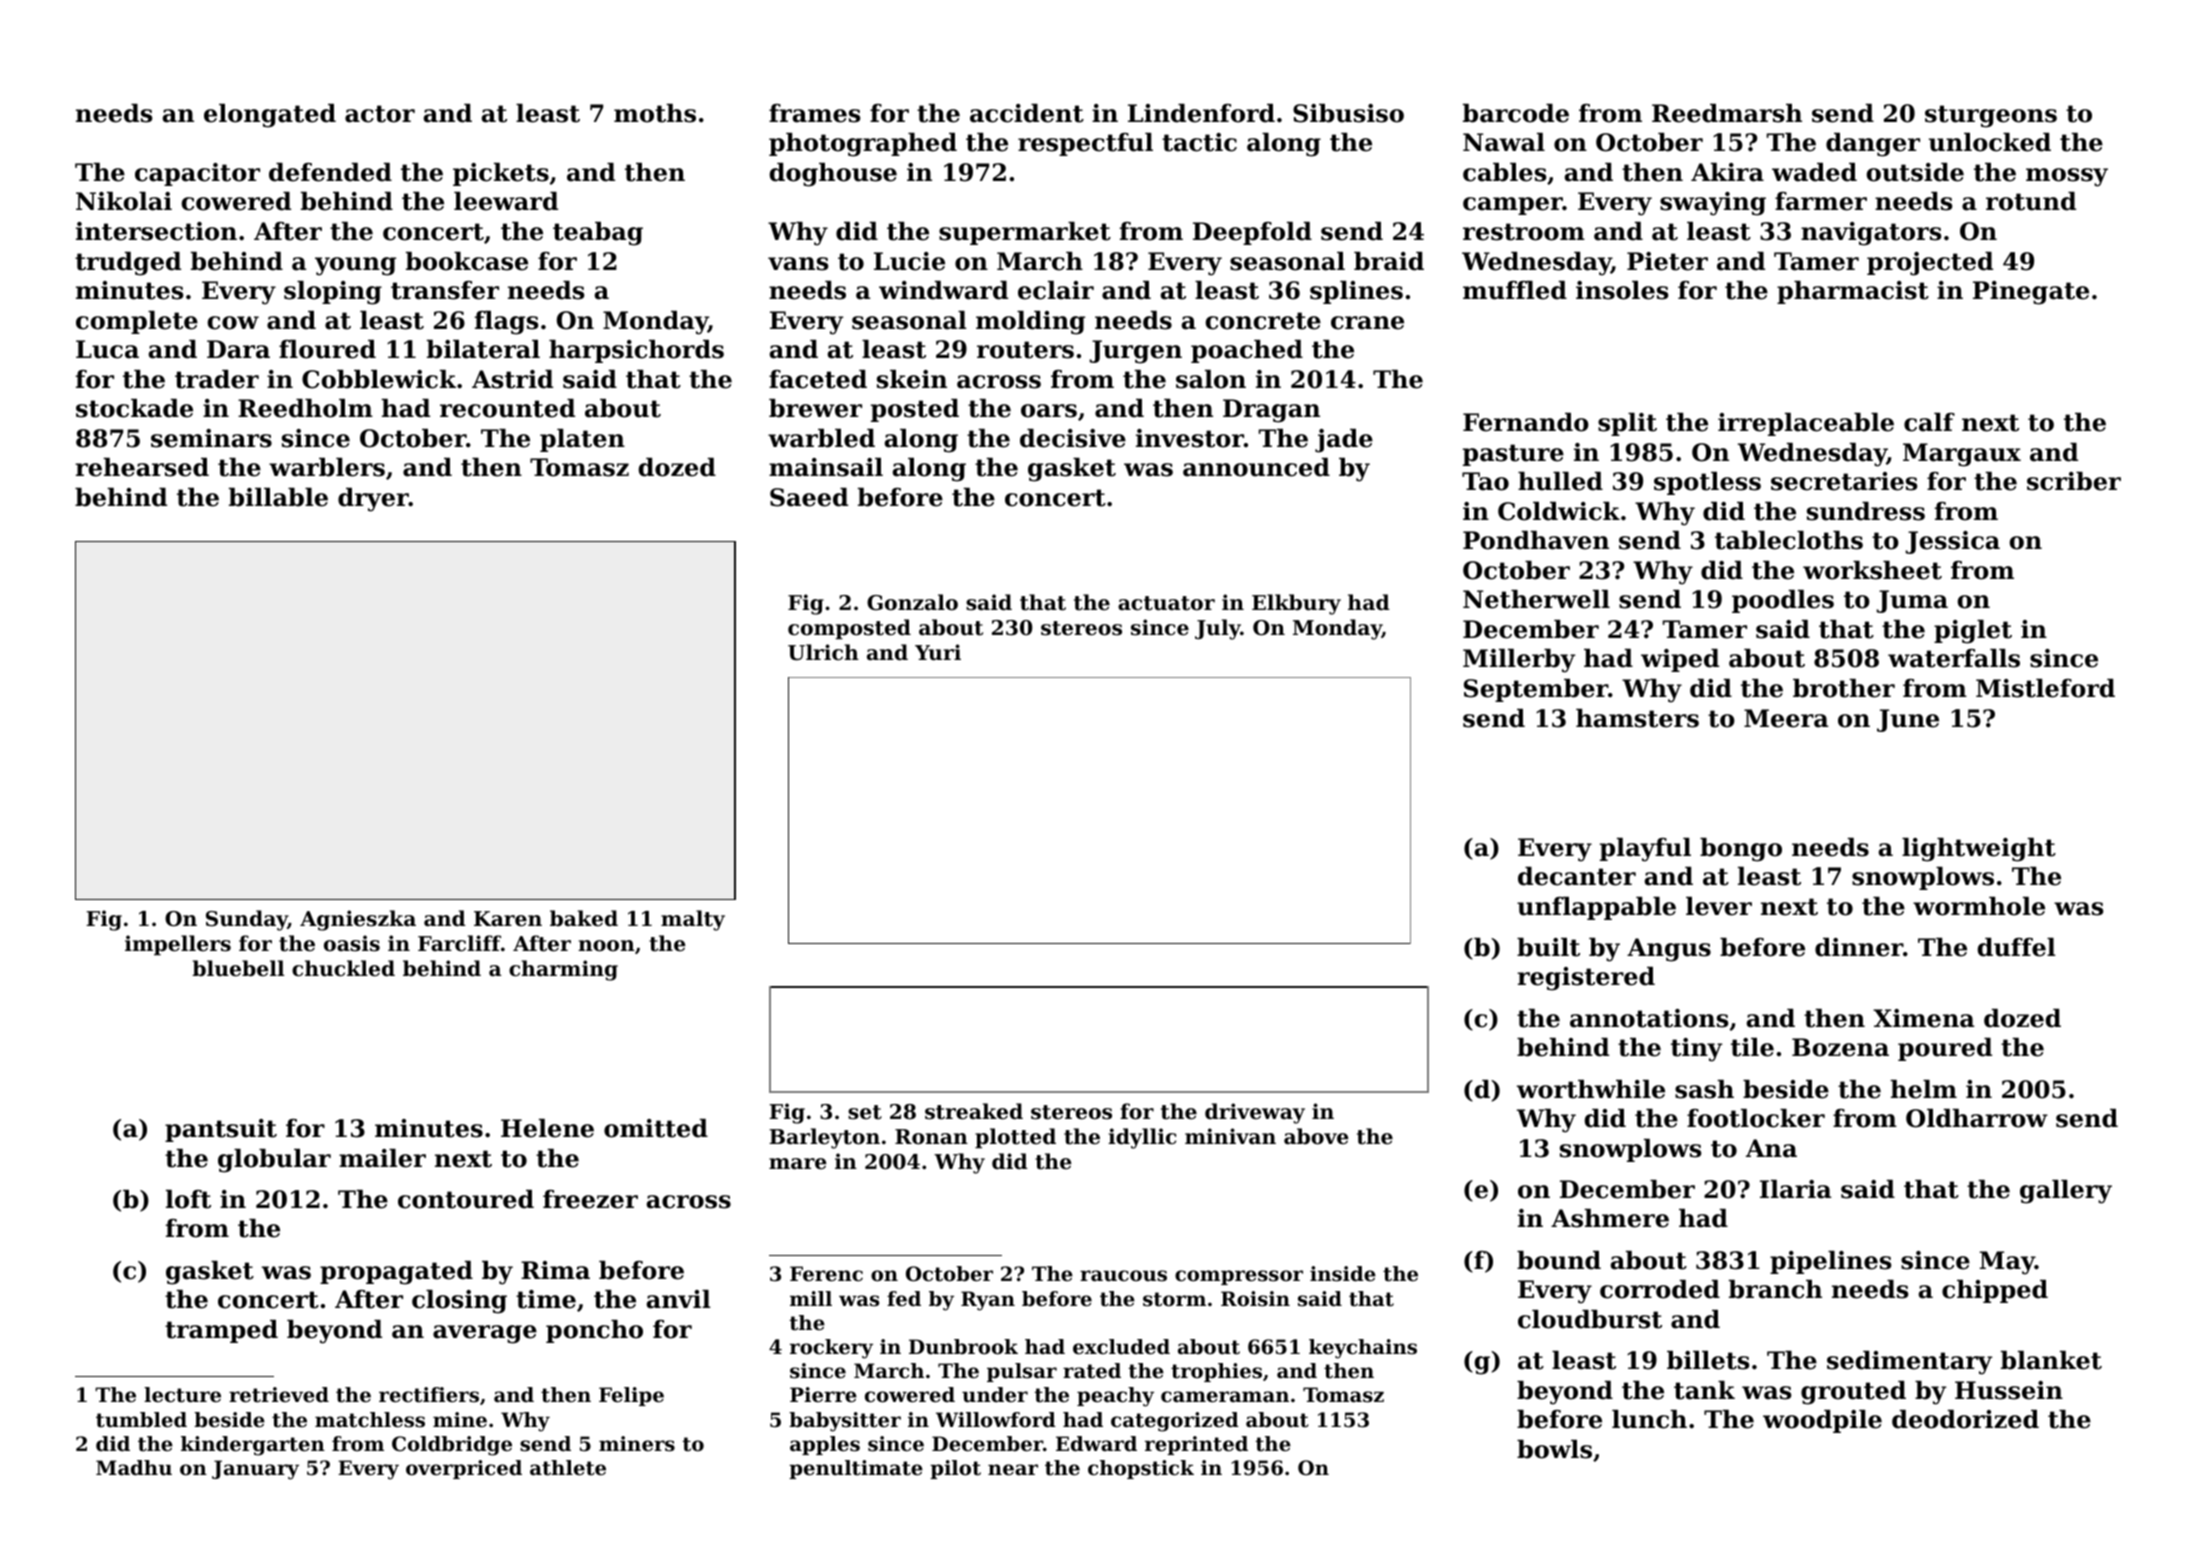 This screenshot has width=2198, height=1554. What do you see at coordinates (823, 652) in the screenshot?
I see `Ulrich` at bounding box center [823, 652].
